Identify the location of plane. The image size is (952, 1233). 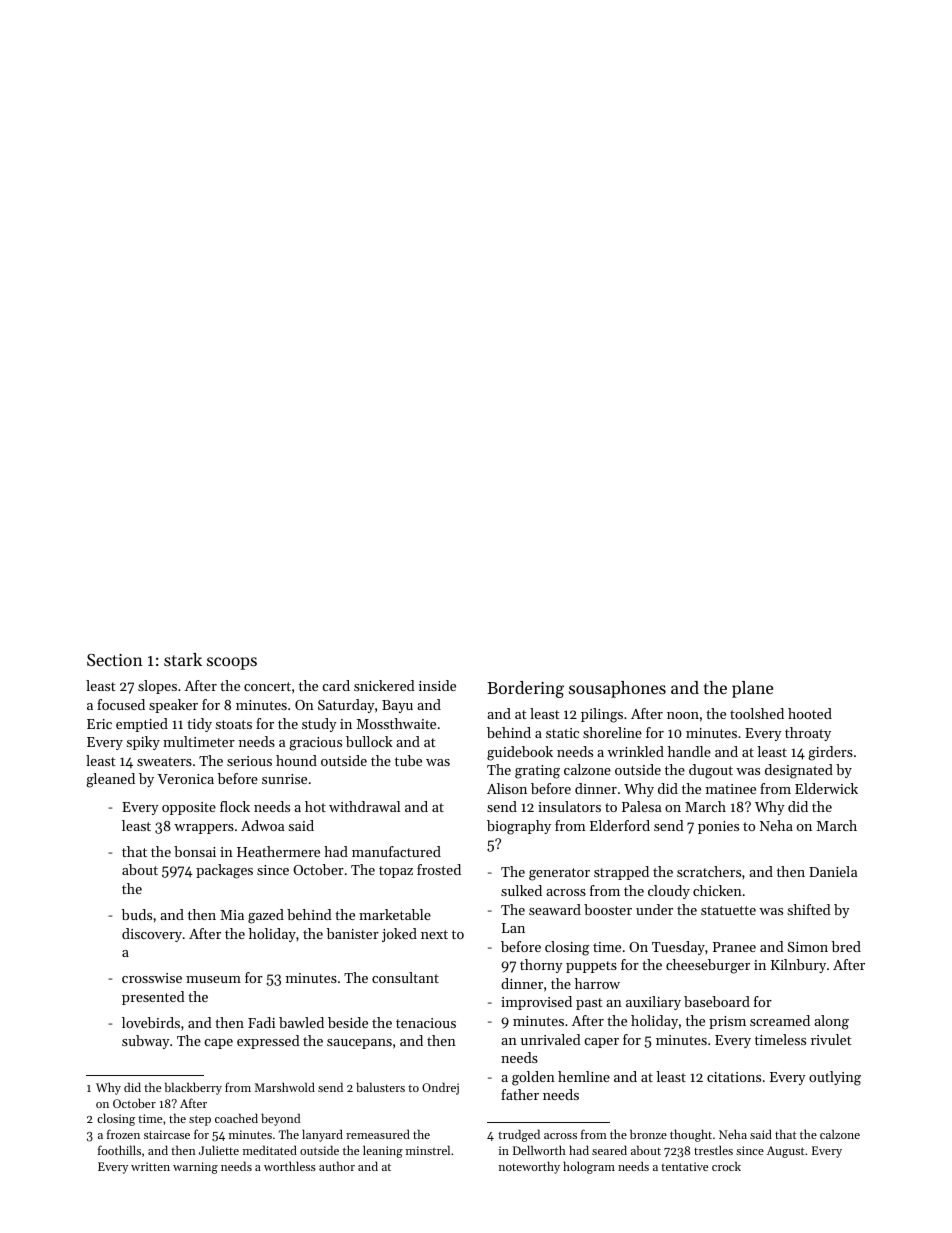
(752, 689).
